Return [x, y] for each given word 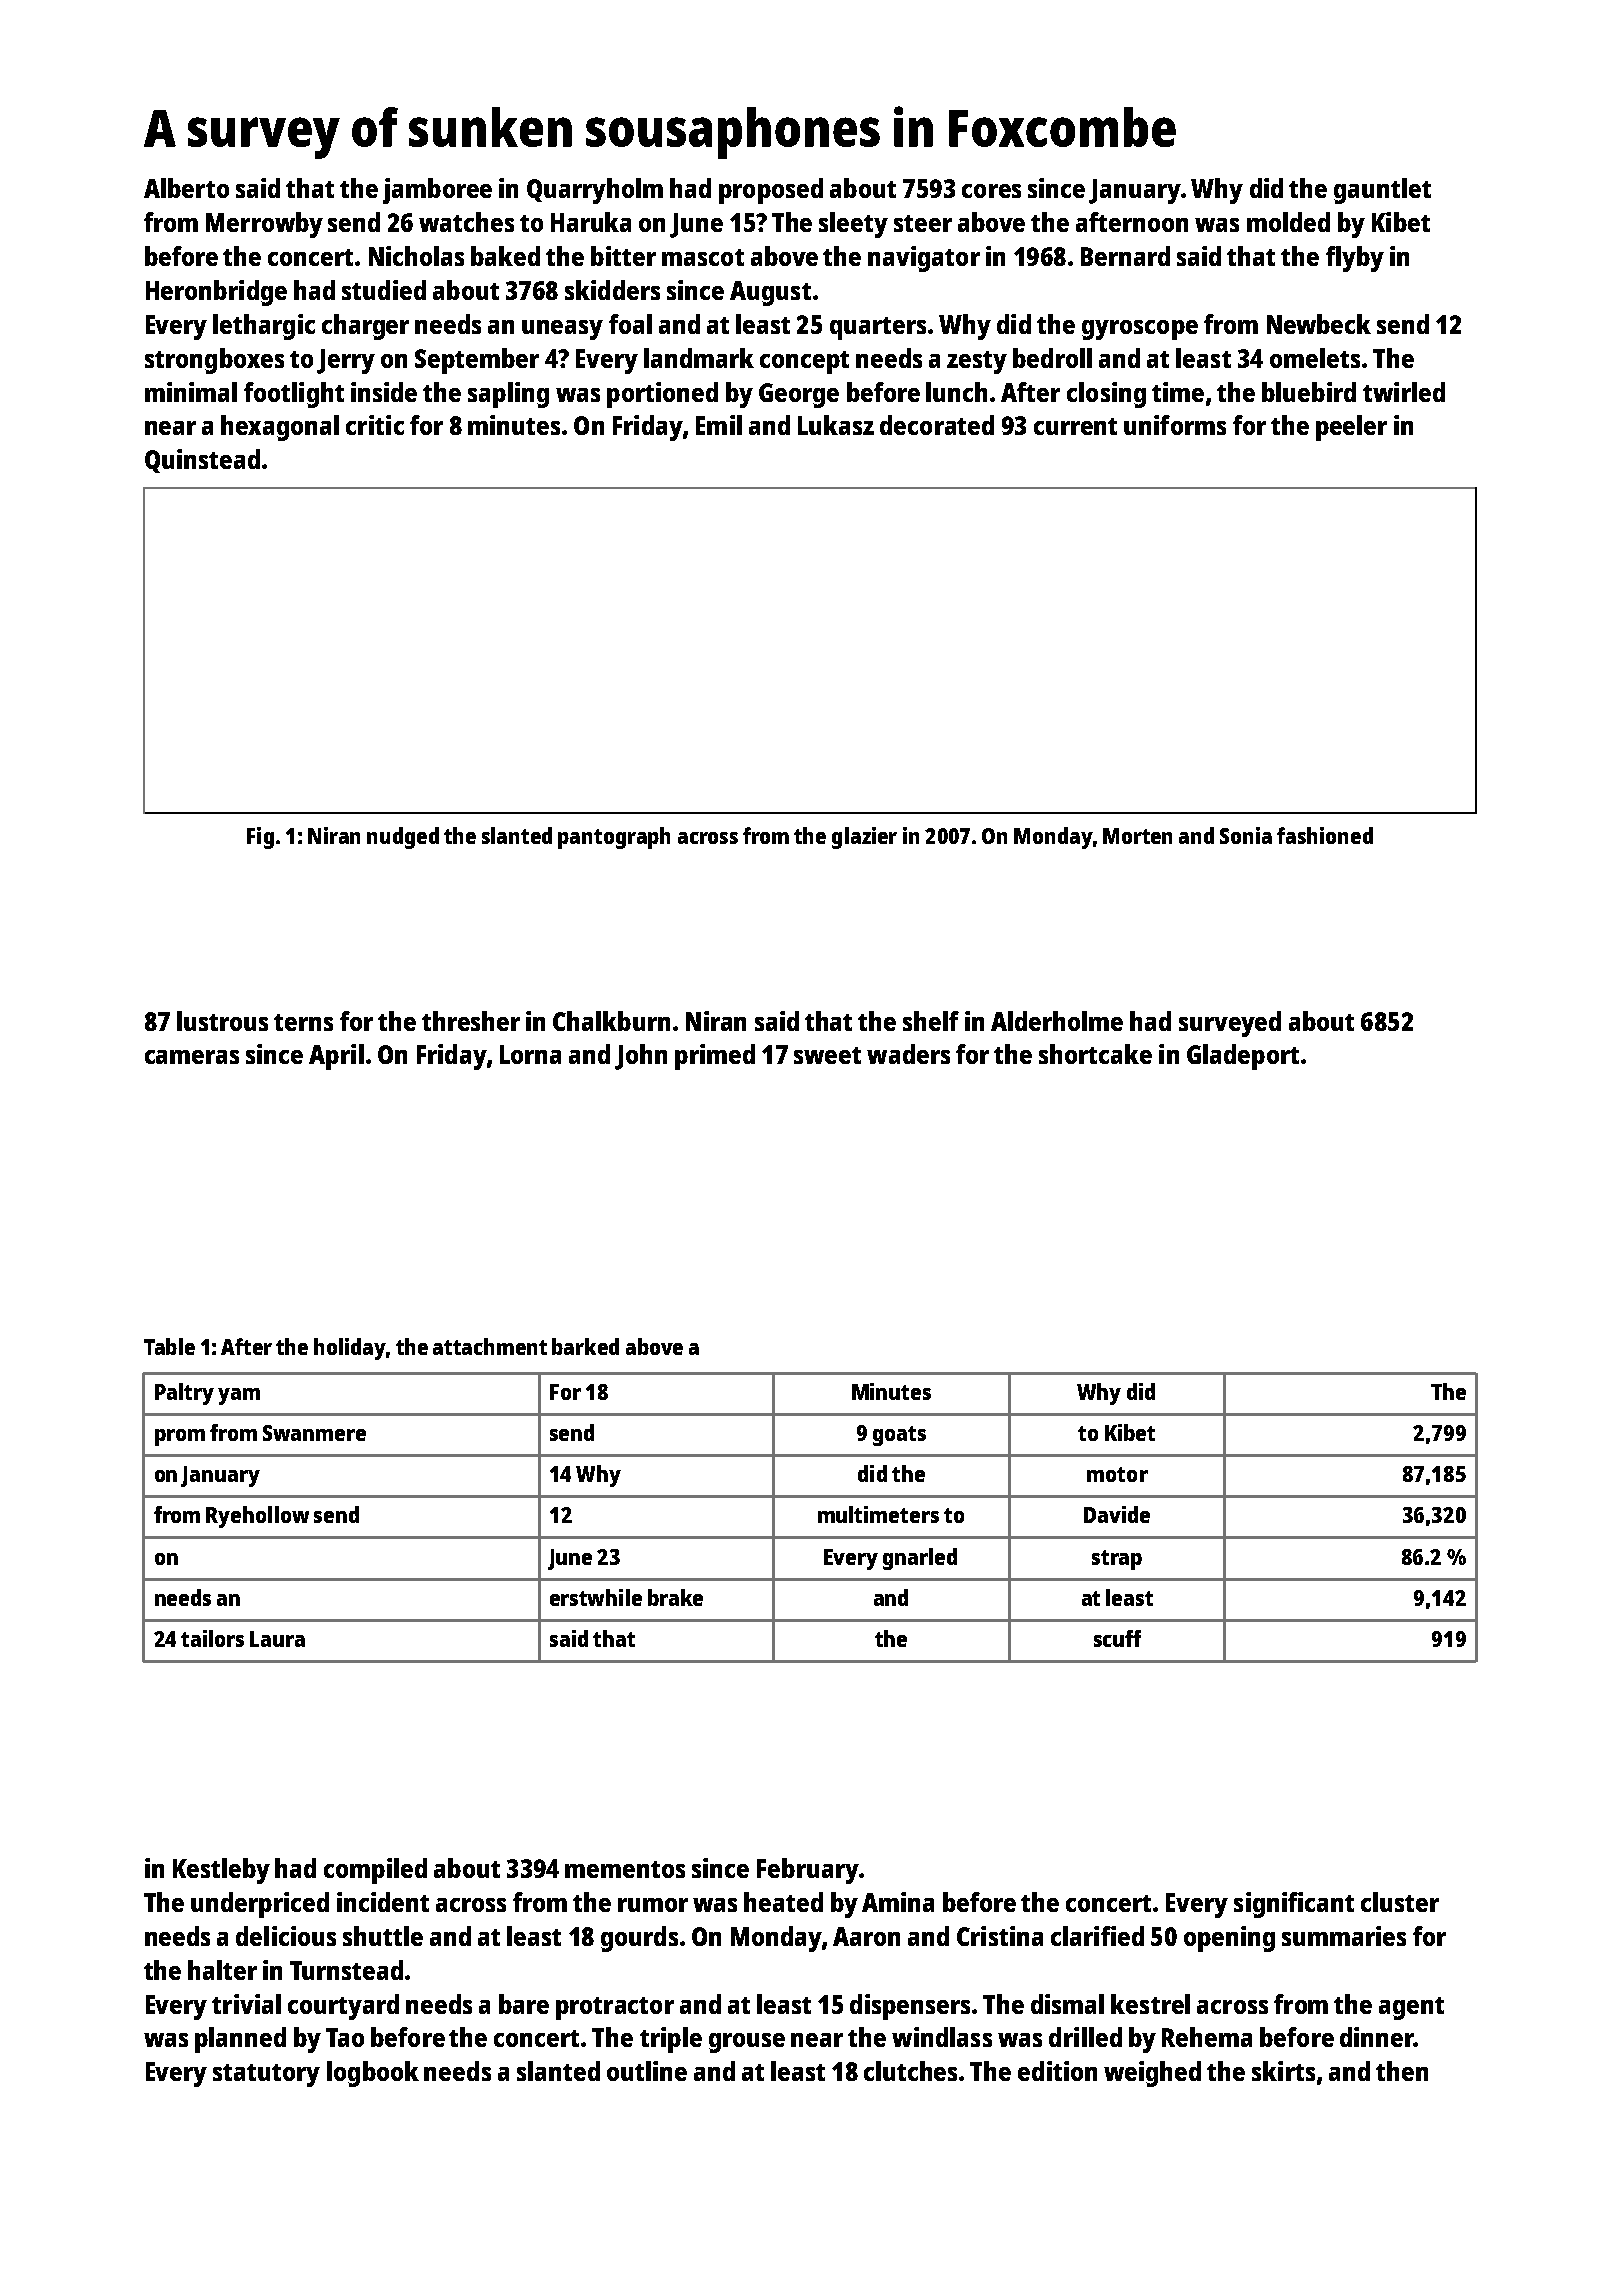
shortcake [1095, 1054]
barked [585, 1346]
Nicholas [416, 256]
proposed [771, 191]
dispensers [910, 2007]
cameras [192, 1057]
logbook [373, 2074]
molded [1288, 222]
